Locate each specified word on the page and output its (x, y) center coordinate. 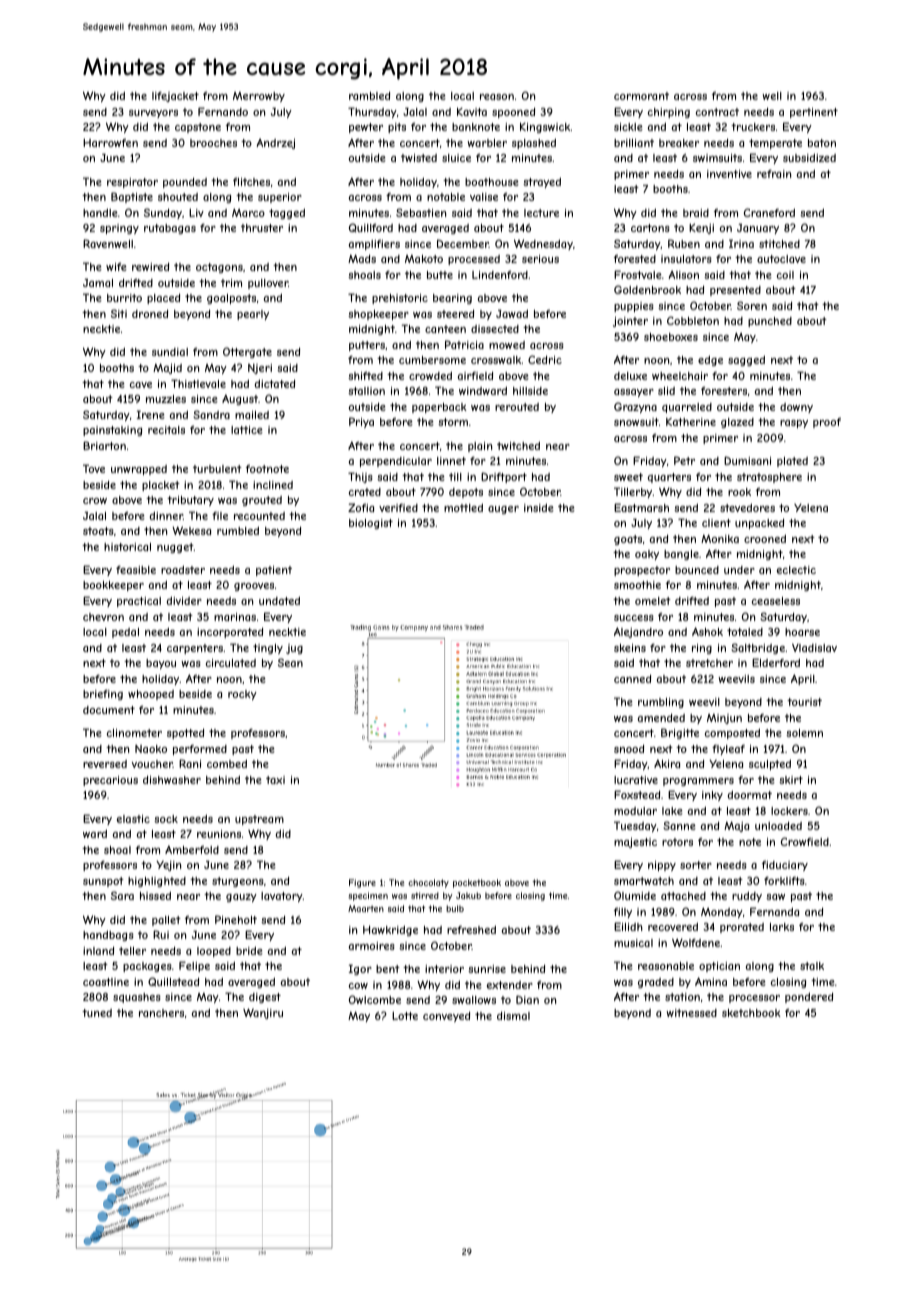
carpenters (195, 649)
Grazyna (635, 407)
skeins (630, 648)
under (739, 570)
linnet (451, 461)
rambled (369, 96)
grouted (262, 501)
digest (265, 998)
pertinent (814, 113)
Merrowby (259, 97)
